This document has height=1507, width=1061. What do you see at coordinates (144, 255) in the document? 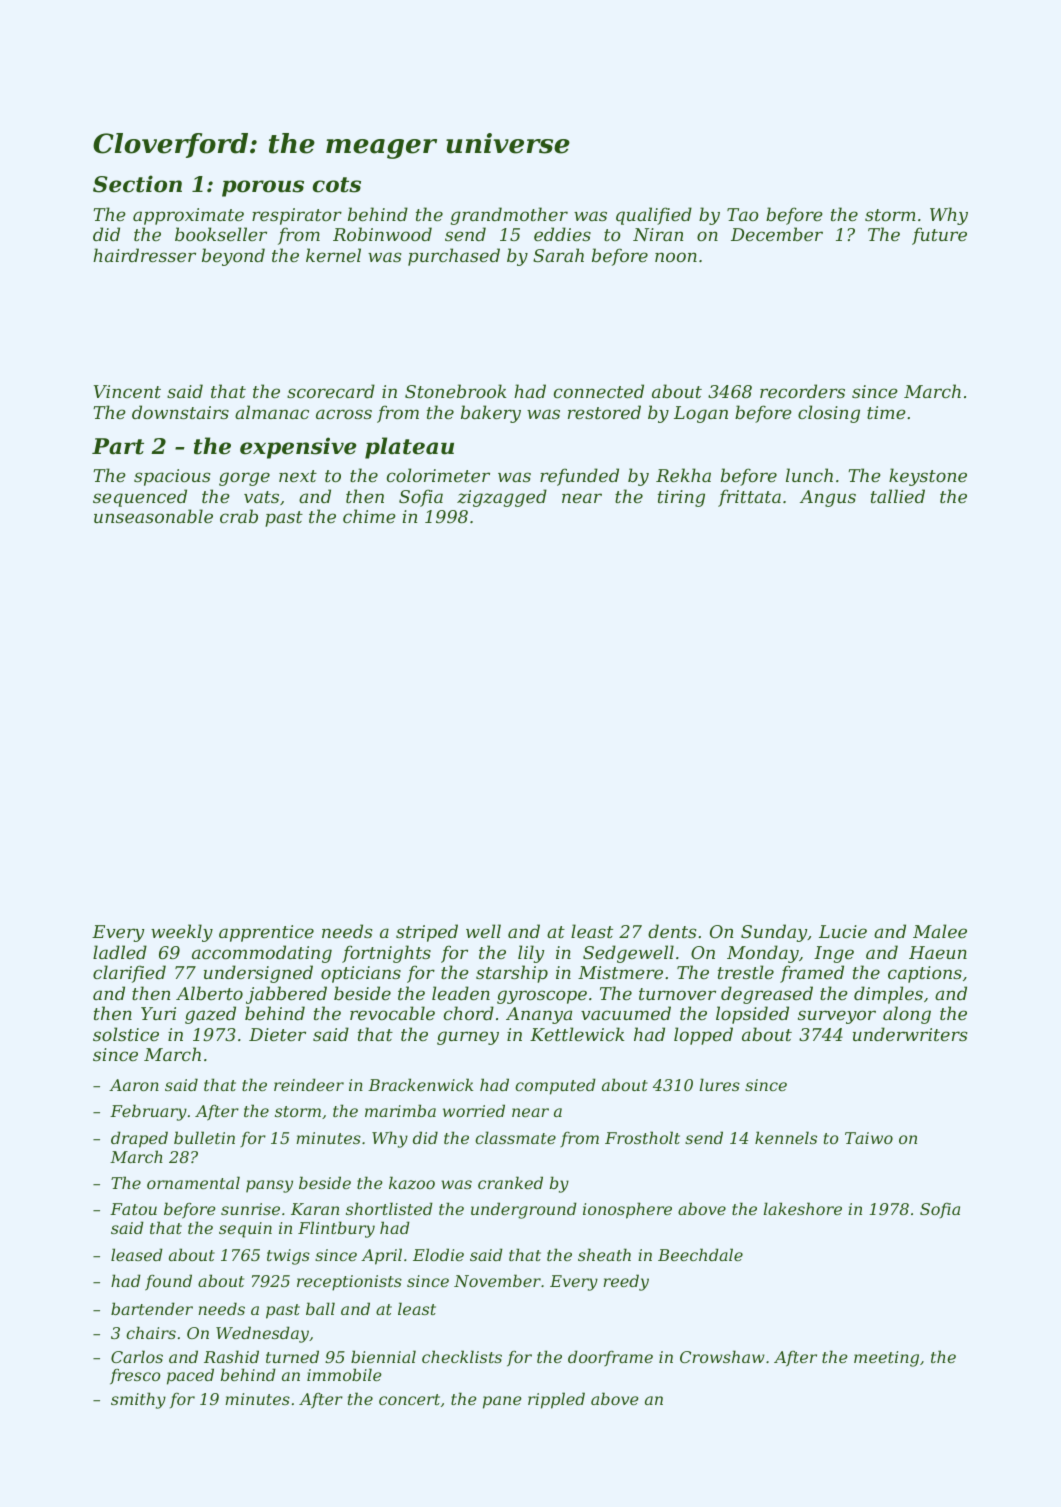
I see `hairdresser` at bounding box center [144, 255].
